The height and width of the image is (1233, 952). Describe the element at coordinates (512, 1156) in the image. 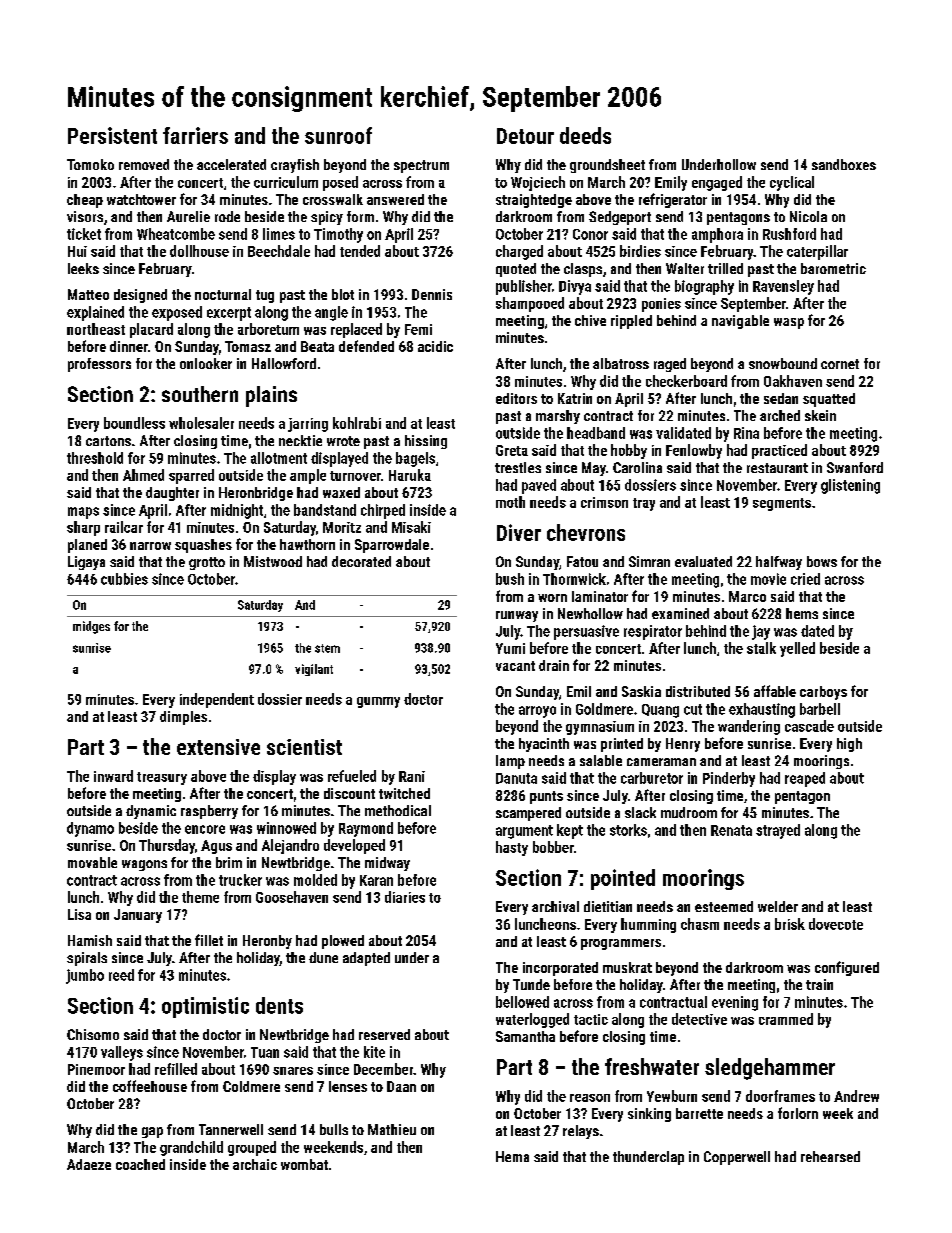

I see `Hema` at that location.
